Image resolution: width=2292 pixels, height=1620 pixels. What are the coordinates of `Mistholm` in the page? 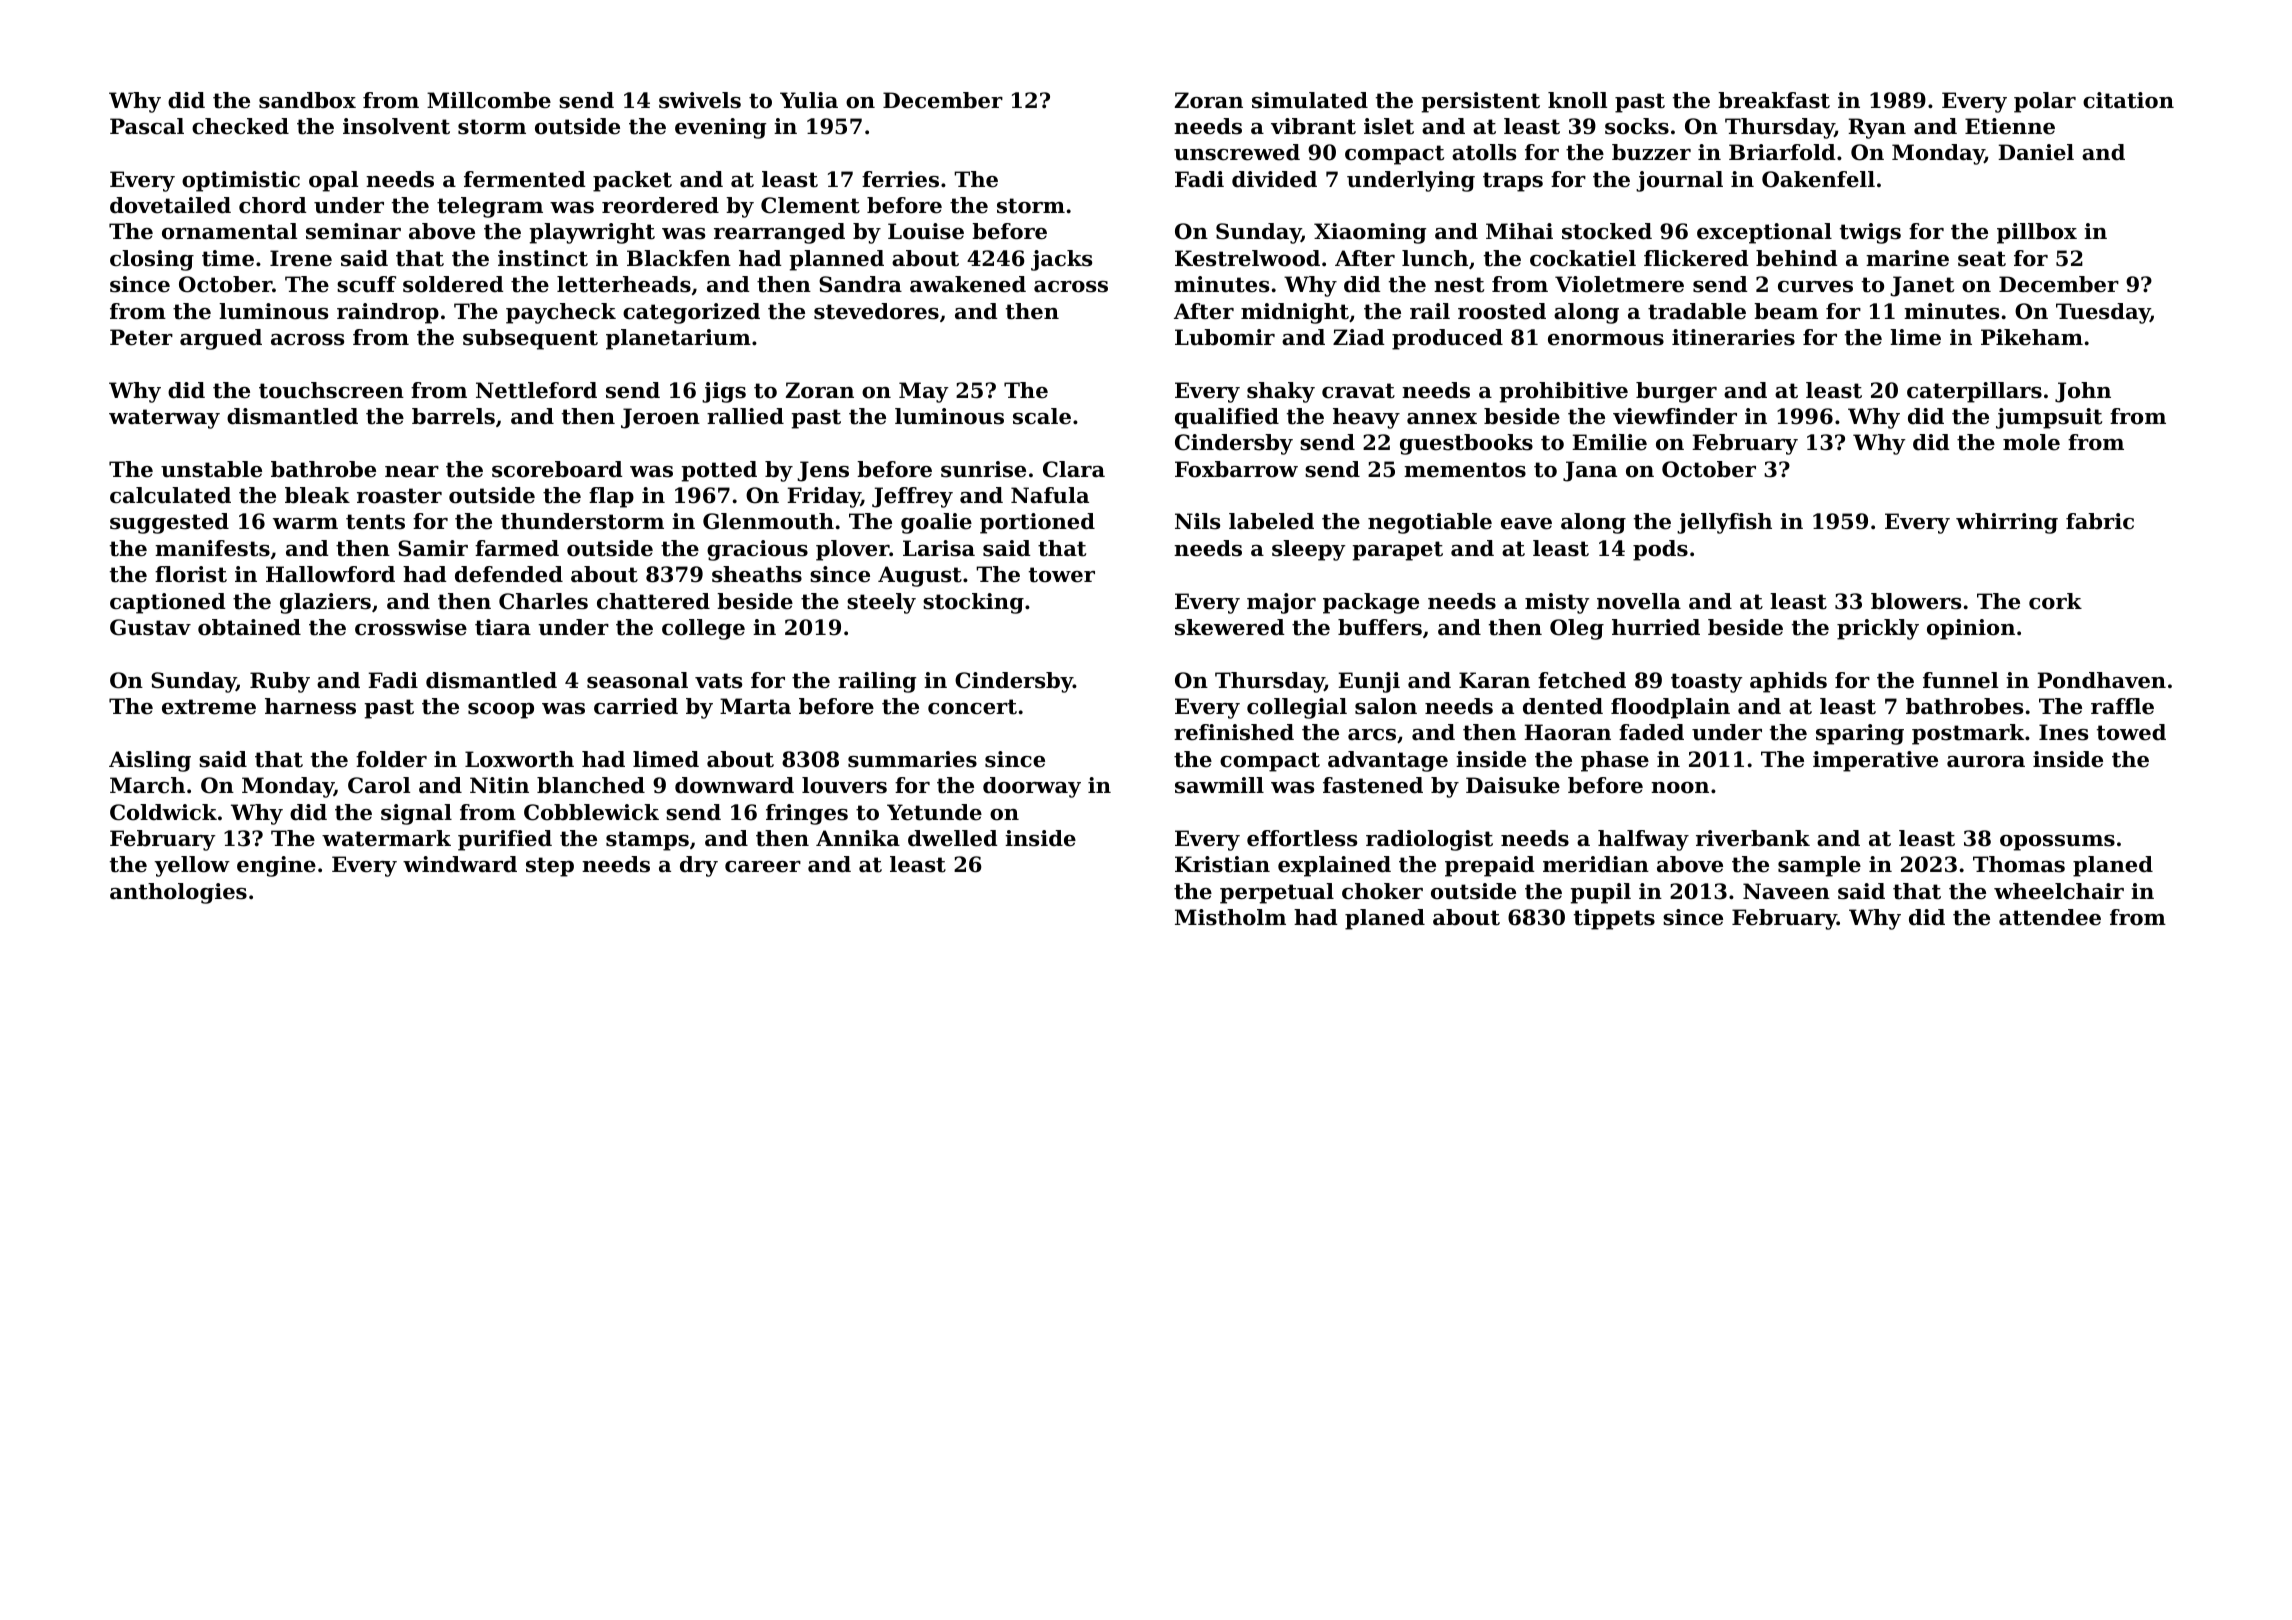 It's located at (1230, 917).
